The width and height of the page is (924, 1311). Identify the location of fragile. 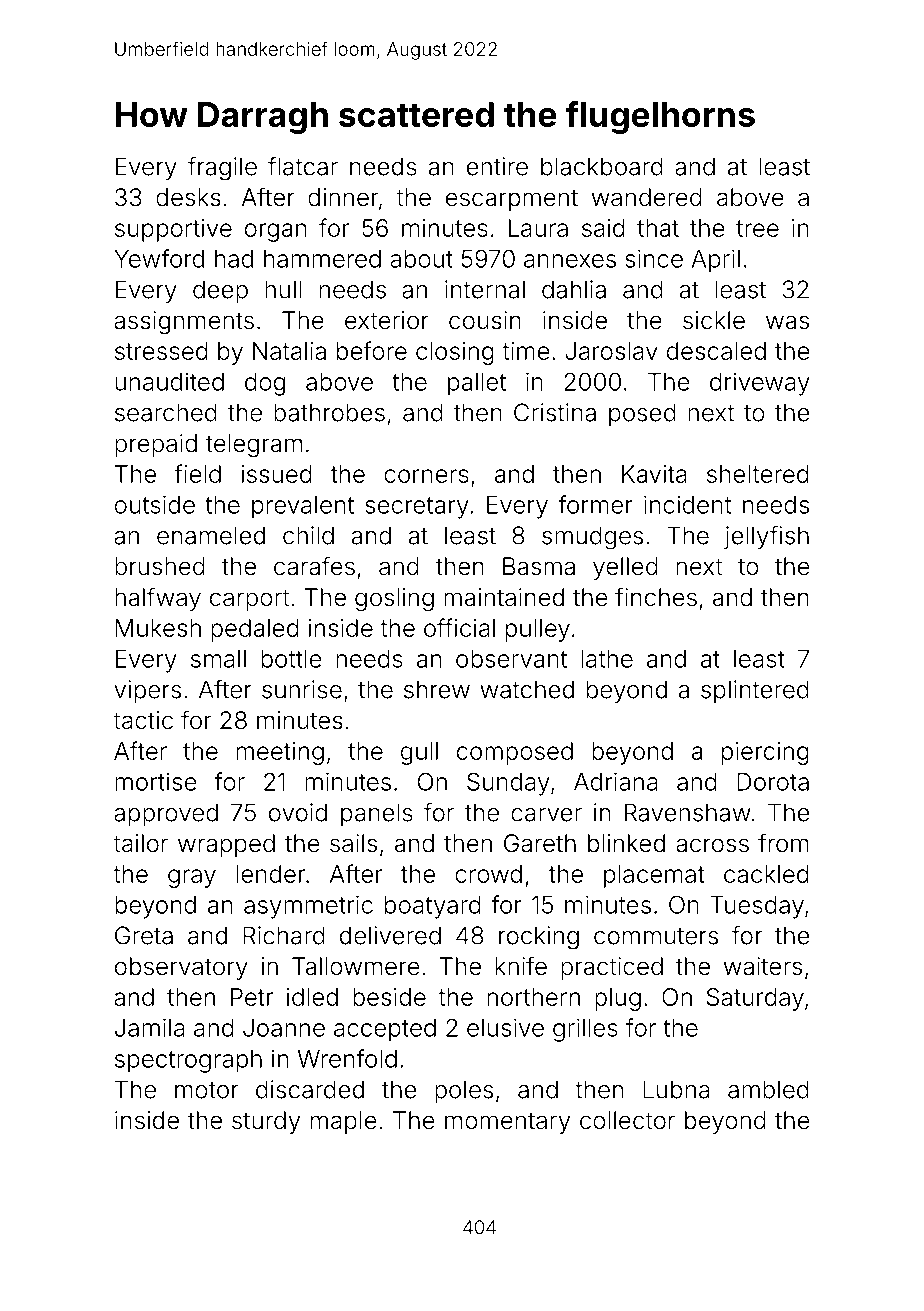
(222, 169).
